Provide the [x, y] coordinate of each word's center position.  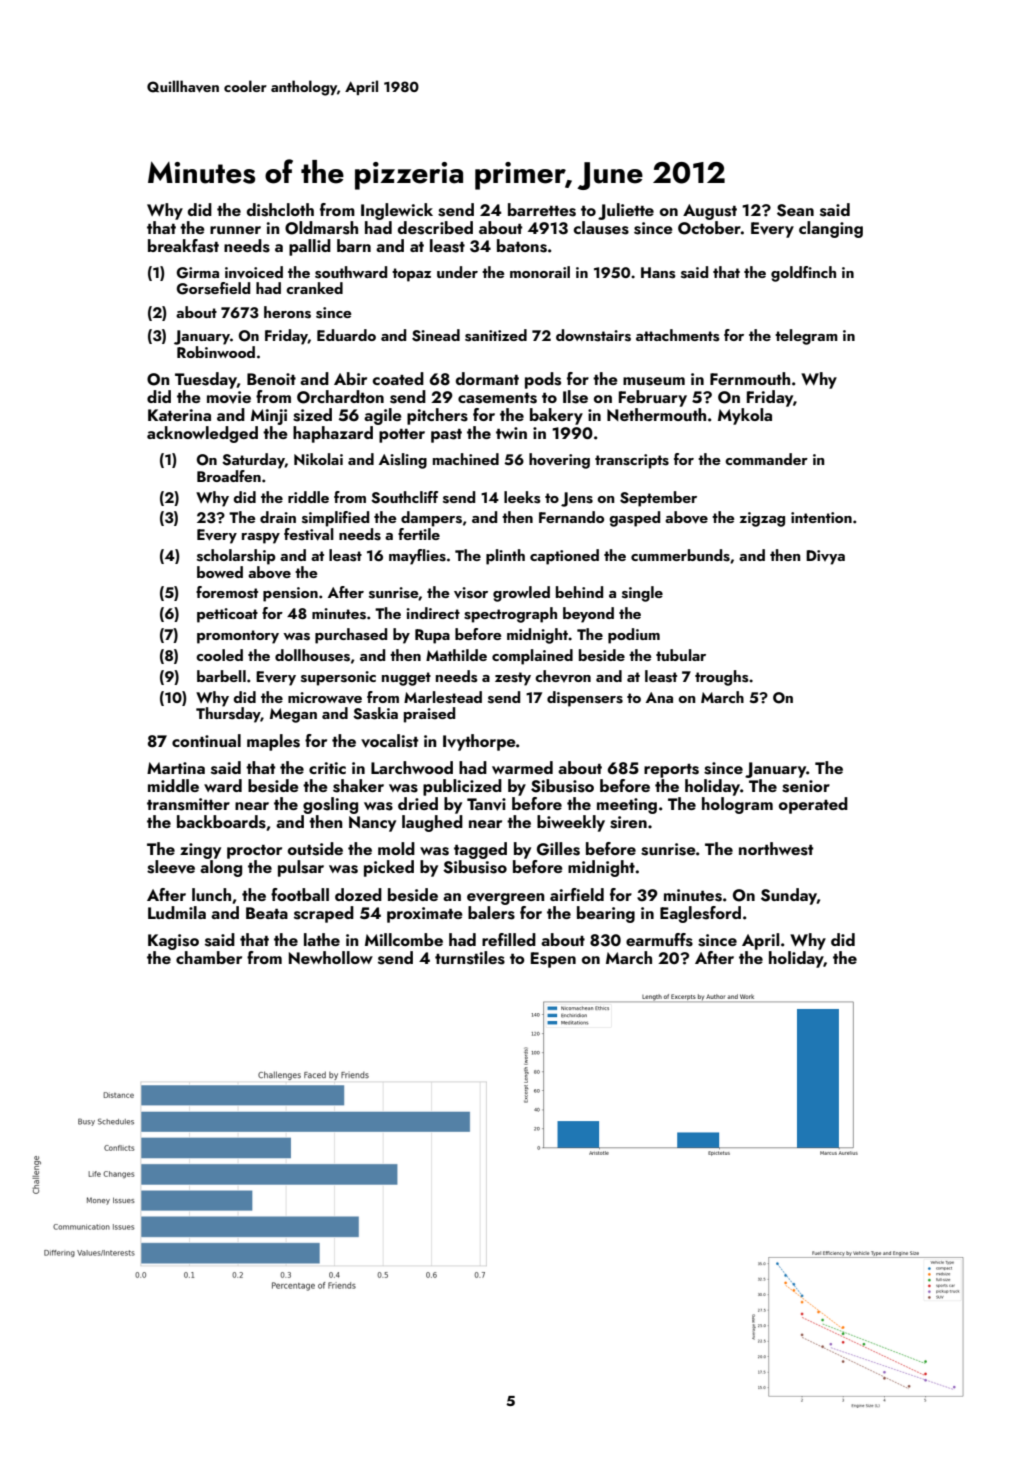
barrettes [542, 210]
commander [766, 459]
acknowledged [202, 434]
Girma [198, 273]
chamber [209, 957]
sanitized [496, 335]
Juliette [626, 211]
